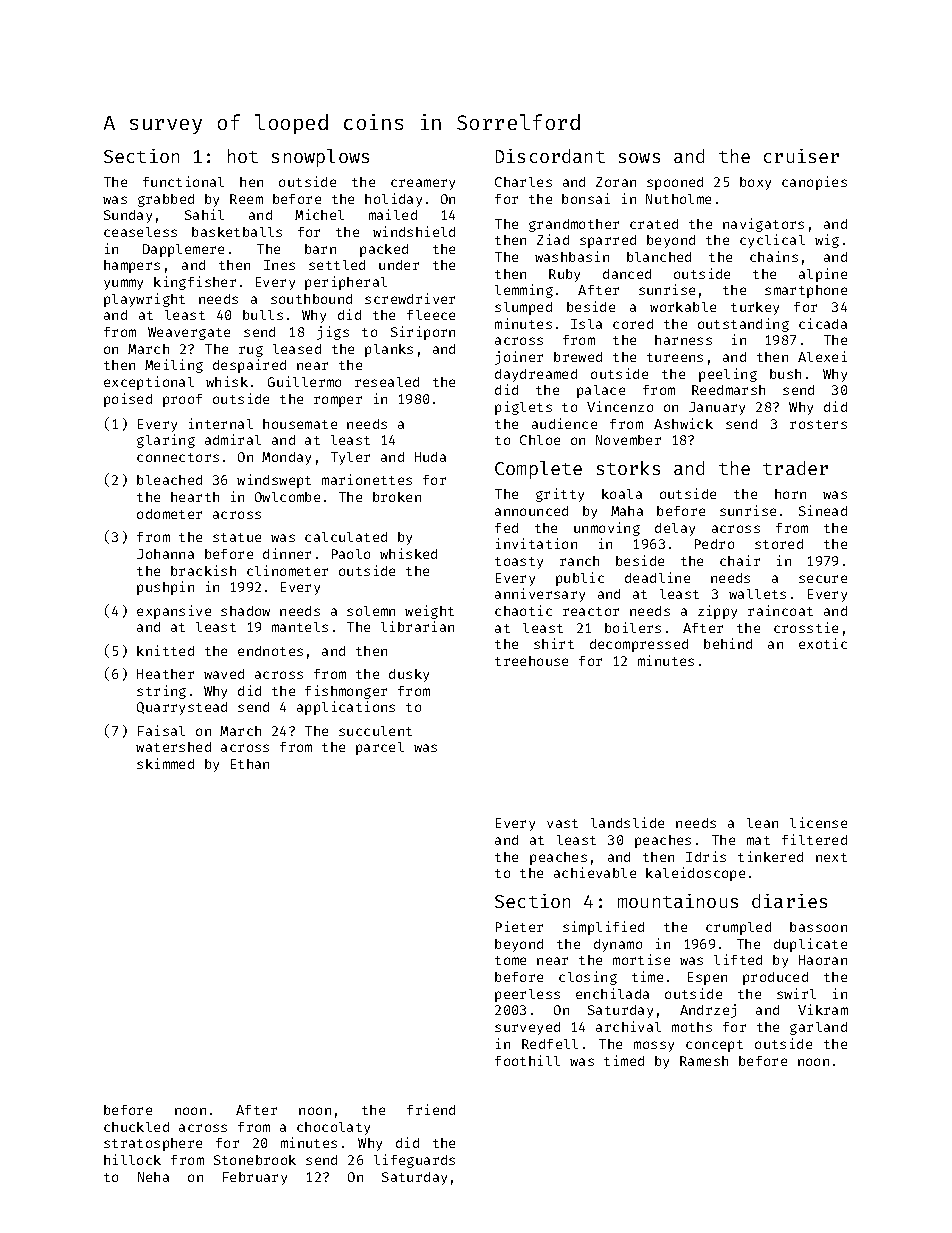  What do you see at coordinates (510, 960) in the screenshot?
I see `tome` at bounding box center [510, 960].
